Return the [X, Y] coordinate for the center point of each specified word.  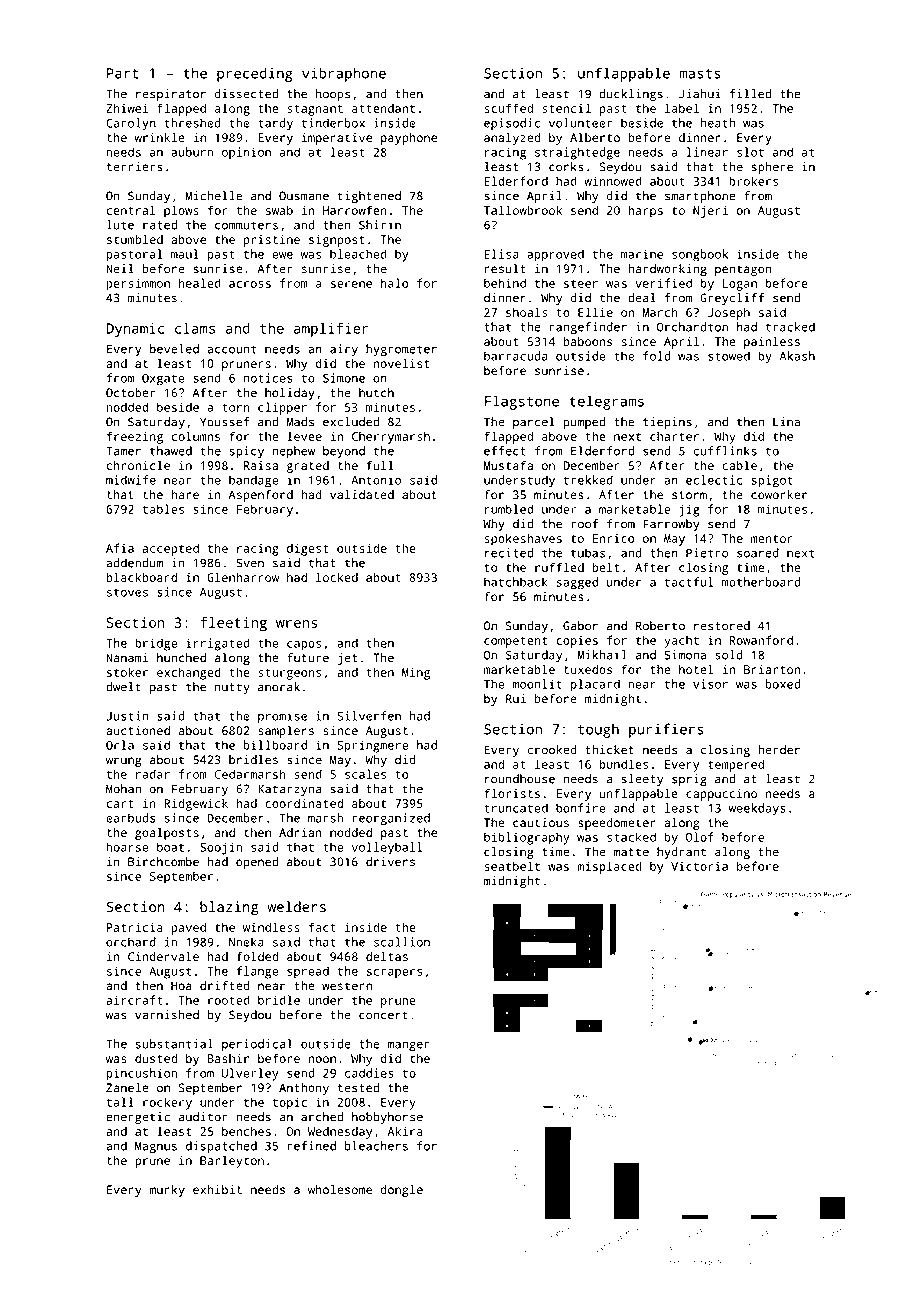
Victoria [699, 866]
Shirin [380, 225]
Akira [405, 1131]
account [231, 349]
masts [700, 74]
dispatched [221, 1147]
